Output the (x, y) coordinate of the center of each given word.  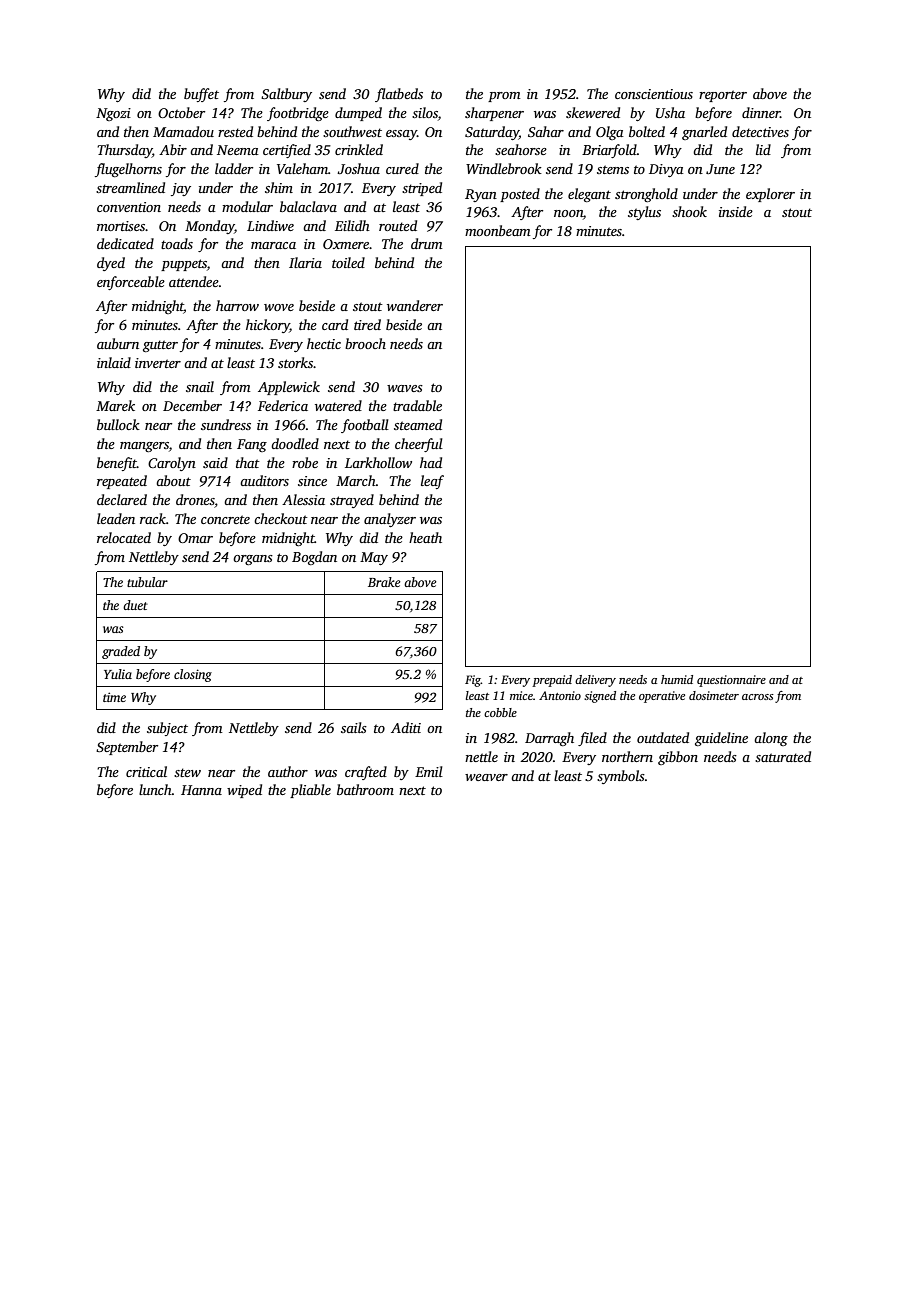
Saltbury (286, 95)
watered (338, 405)
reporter (723, 96)
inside (736, 211)
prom (504, 97)
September (127, 748)
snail (200, 386)
